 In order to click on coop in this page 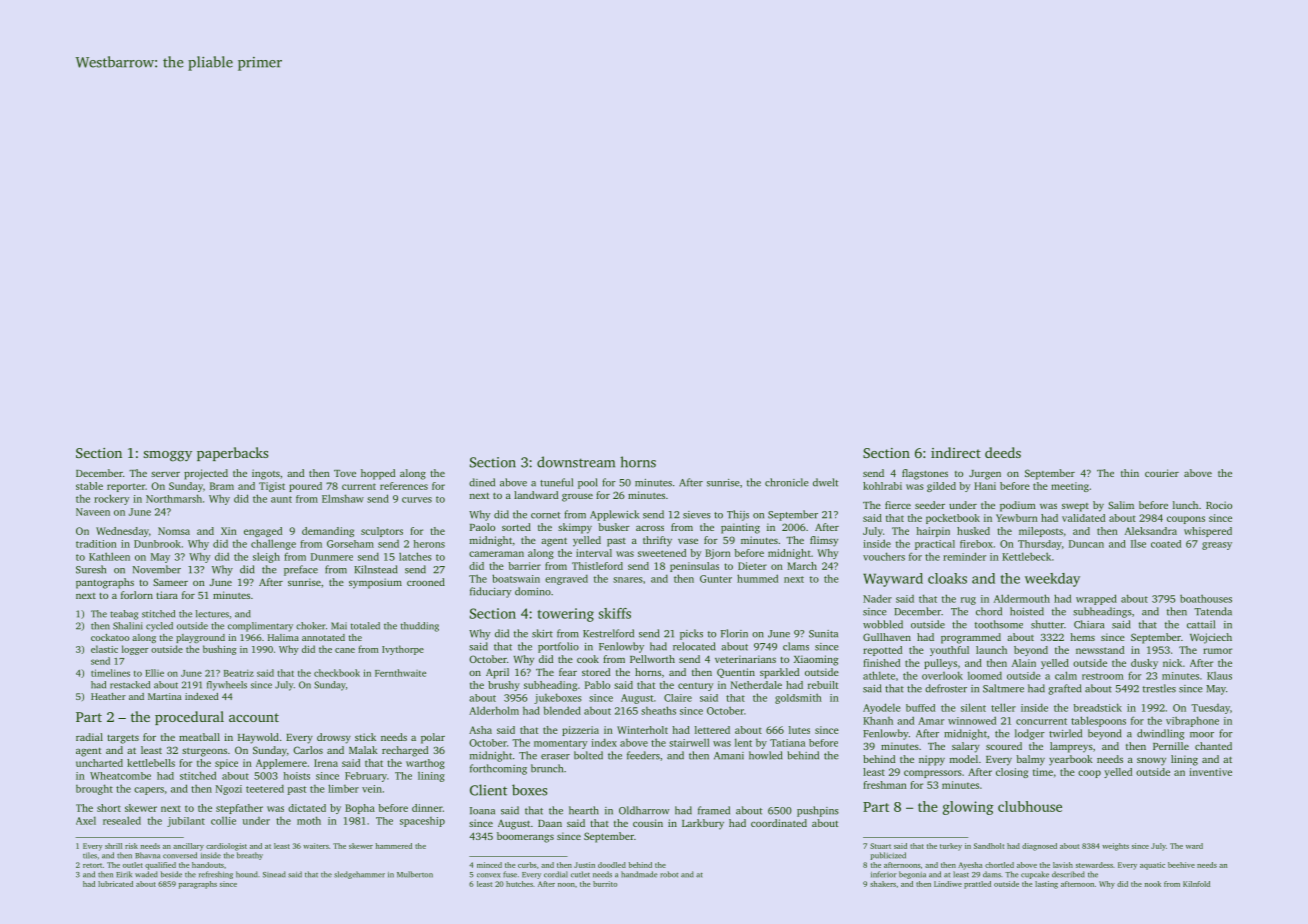, I will do `click(1089, 774)`.
